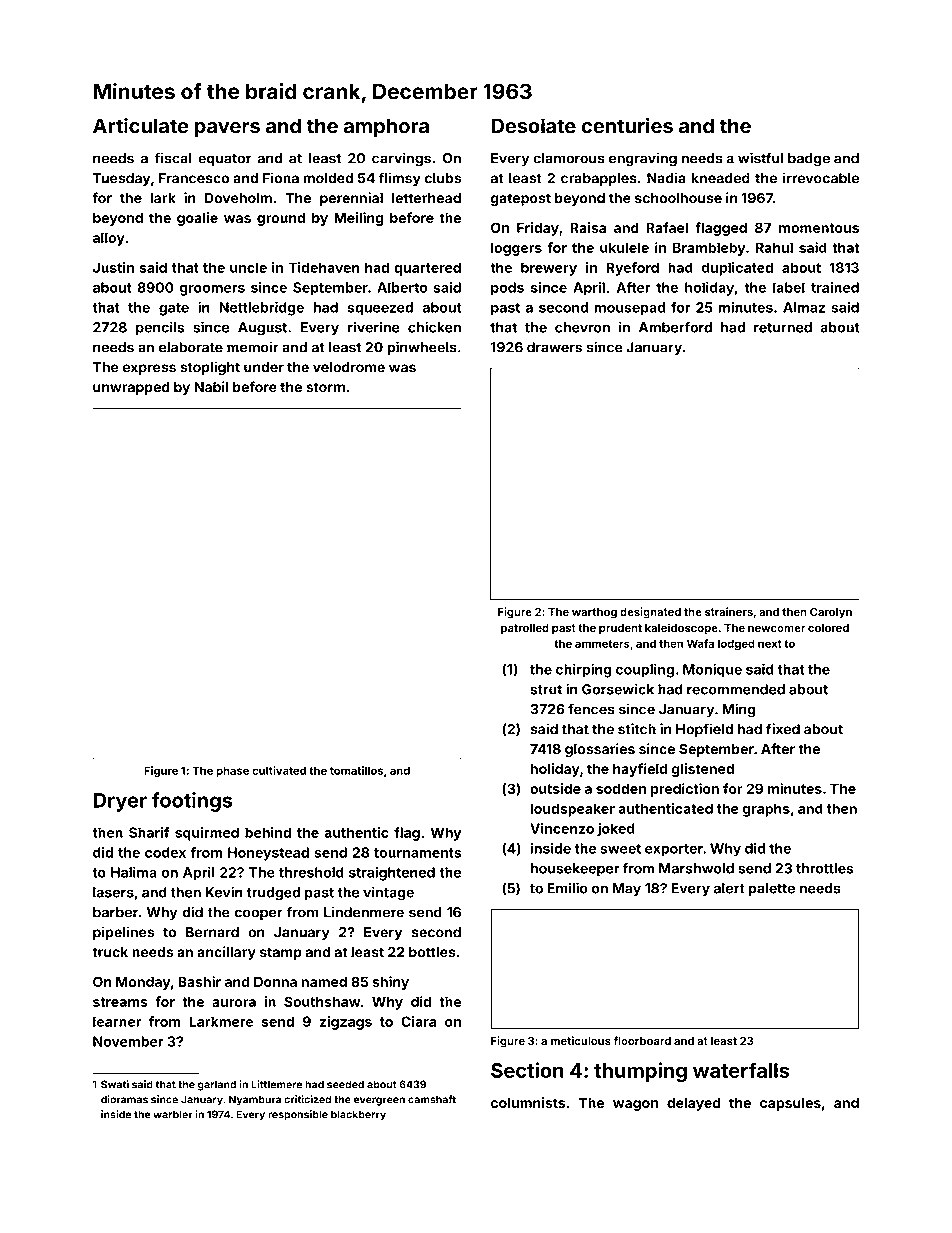 The image size is (952, 1233). What do you see at coordinates (594, 613) in the document?
I see `warthog` at bounding box center [594, 613].
